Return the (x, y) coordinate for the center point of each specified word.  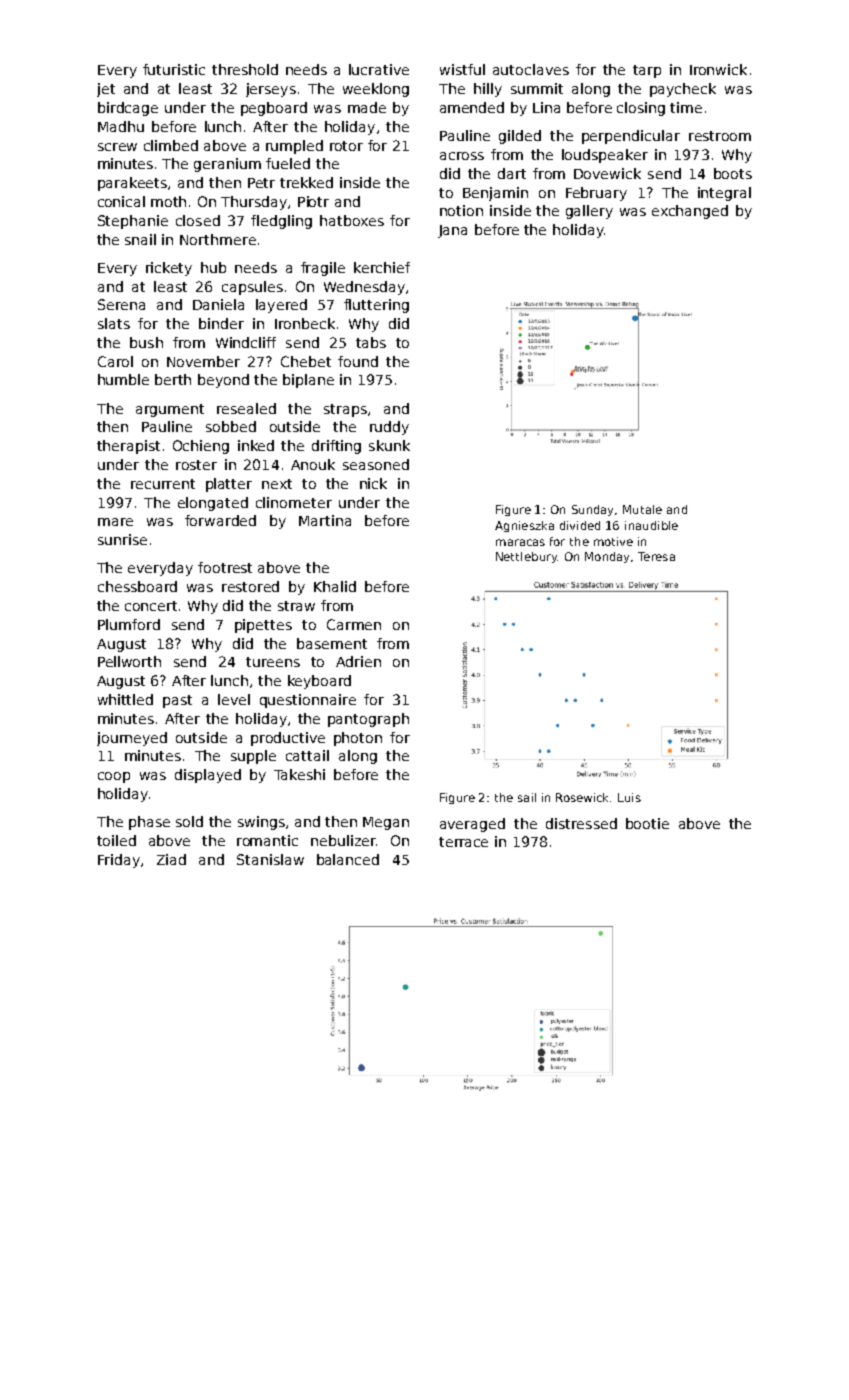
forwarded (220, 520)
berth (173, 379)
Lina (546, 107)
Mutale (642, 509)
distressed (581, 823)
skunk (389, 445)
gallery (589, 212)
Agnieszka (524, 526)
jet (106, 90)
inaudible (651, 525)
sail (527, 797)
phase (149, 823)
